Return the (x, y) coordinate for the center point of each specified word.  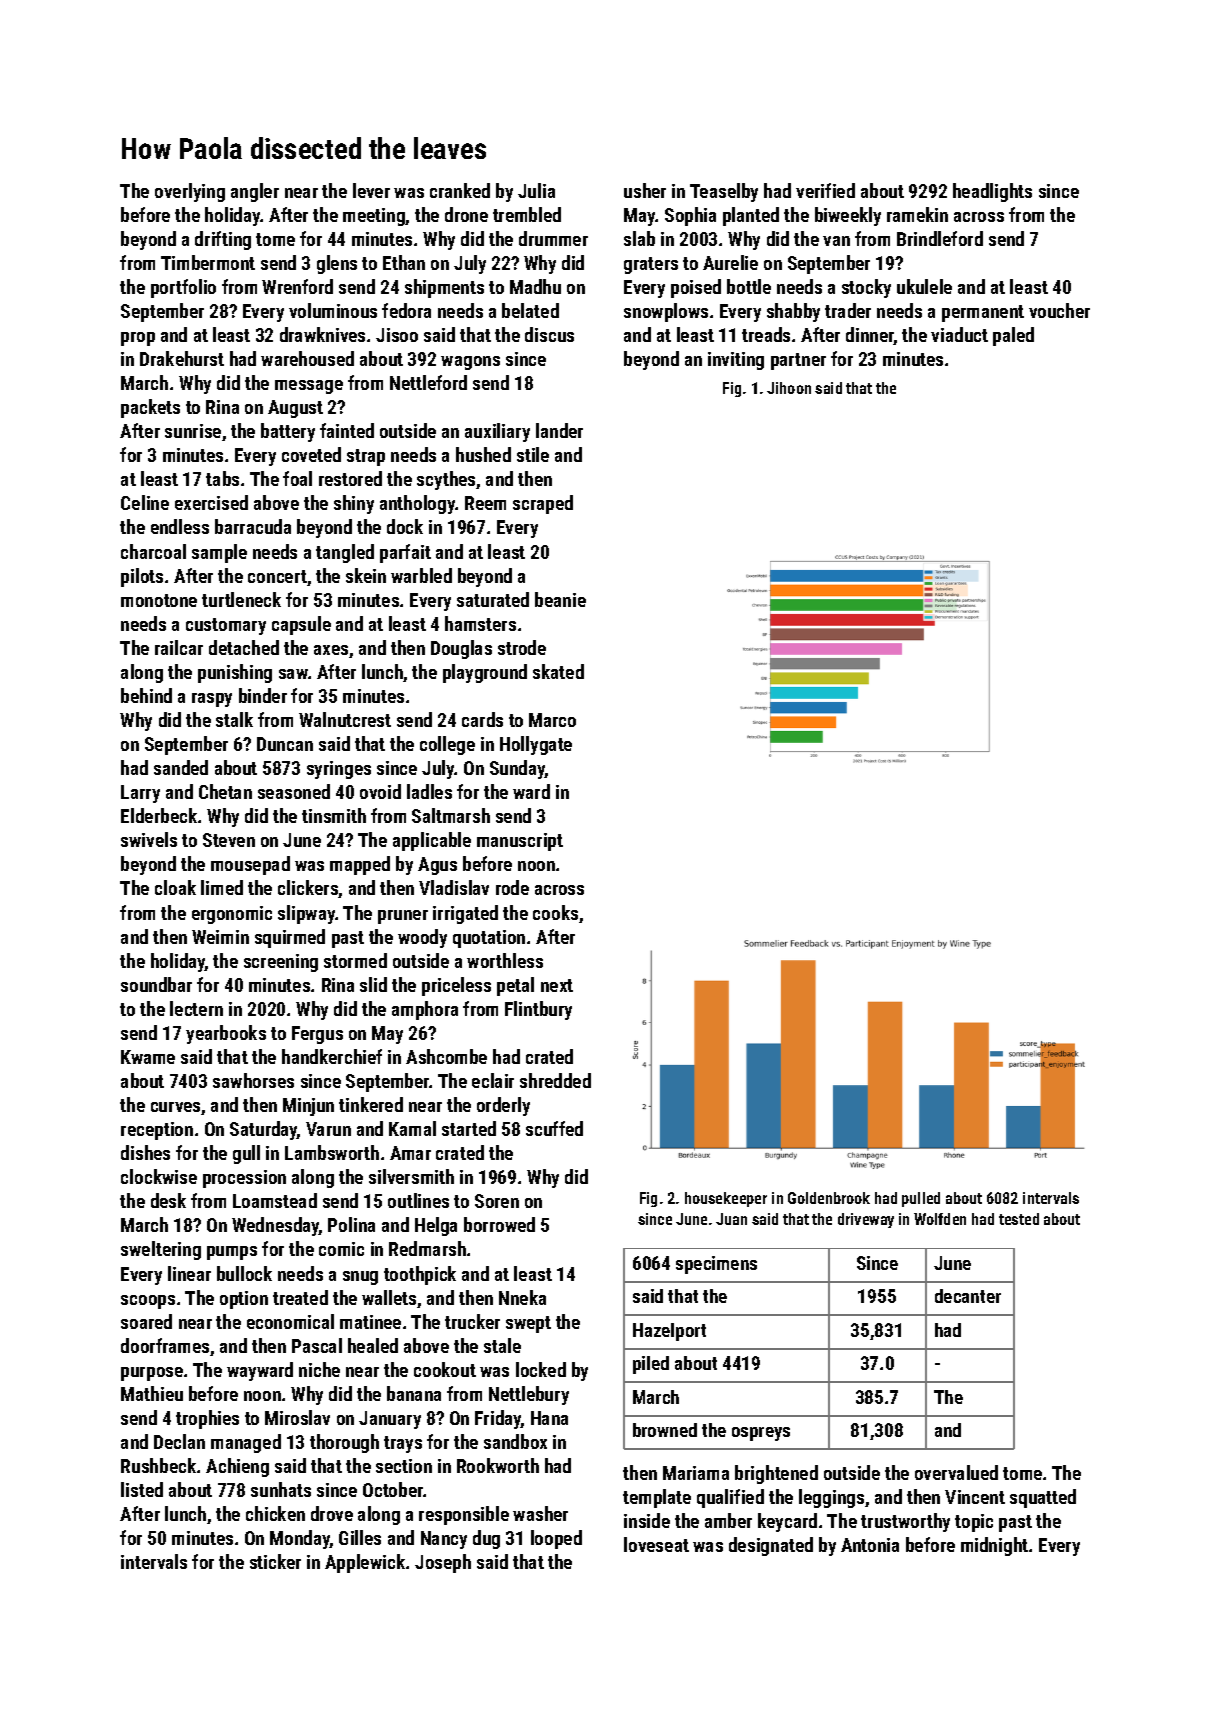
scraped (543, 504)
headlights (992, 192)
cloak (175, 887)
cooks (555, 912)
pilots (142, 577)
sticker (275, 1561)
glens (337, 264)
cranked (460, 190)
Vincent (975, 1497)
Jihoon (789, 388)
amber (728, 1520)
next (557, 985)
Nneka (522, 1297)
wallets (389, 1297)
